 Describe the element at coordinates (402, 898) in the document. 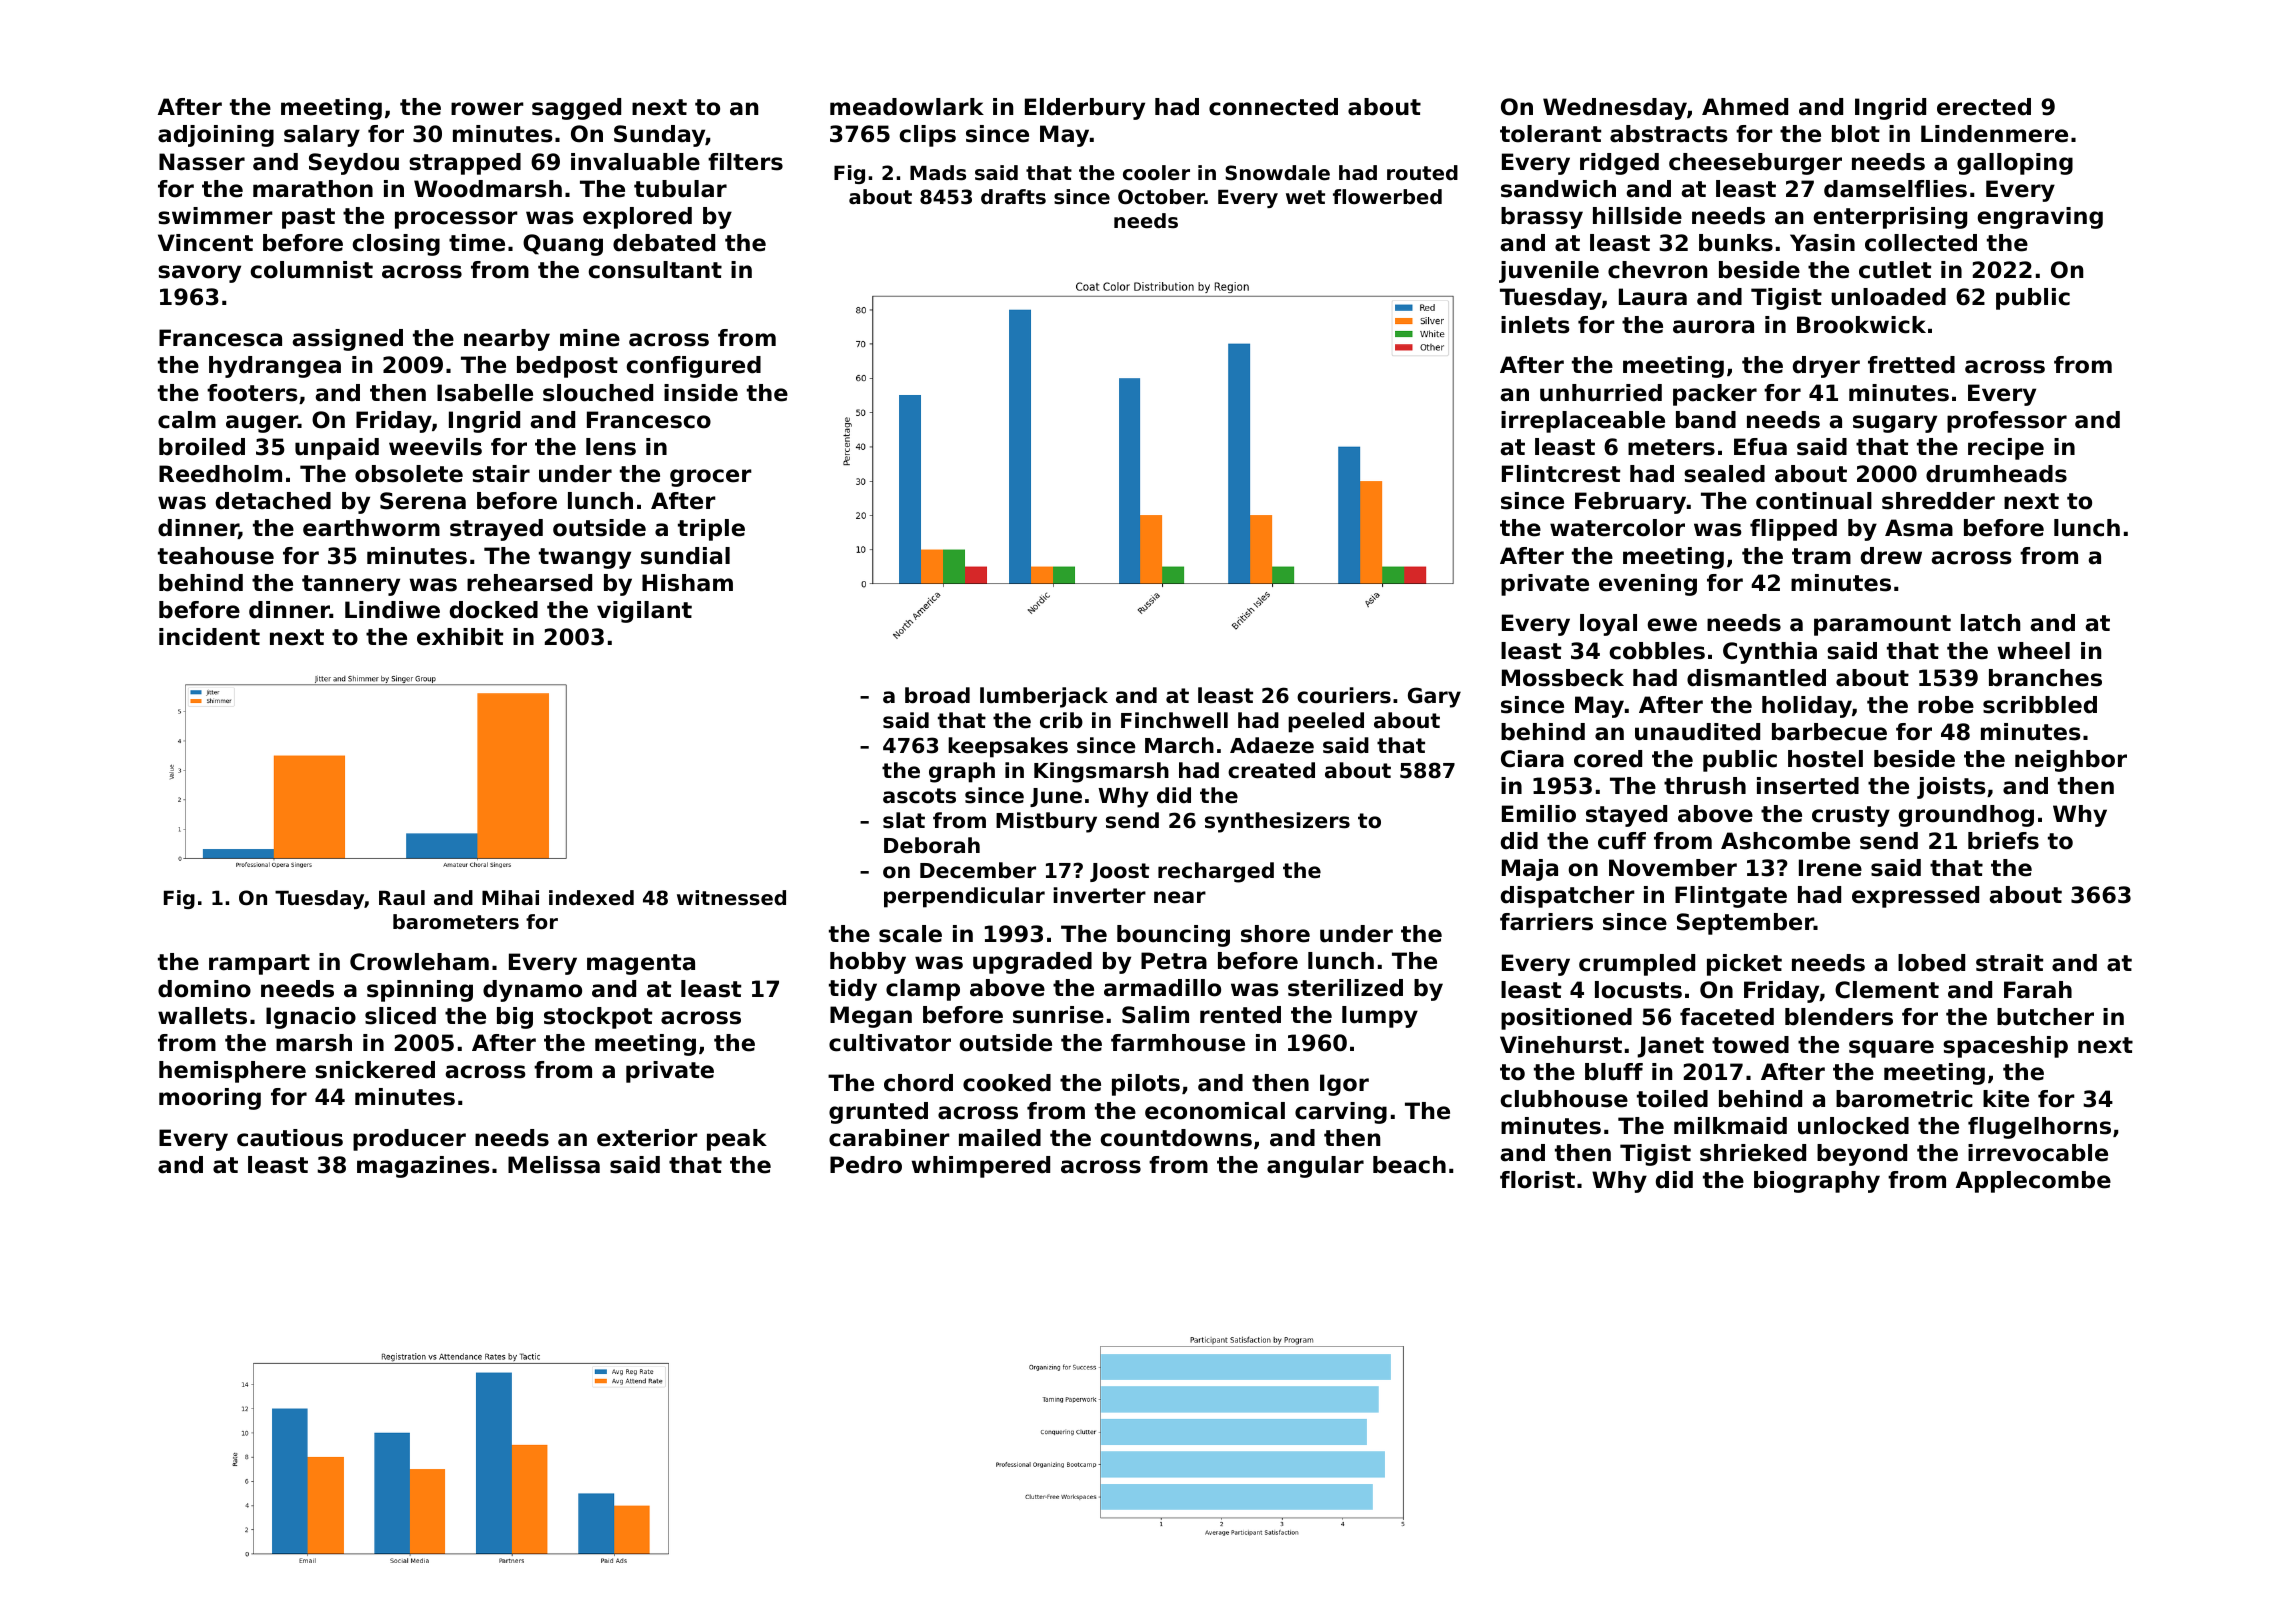

I see `Raul` at that location.
